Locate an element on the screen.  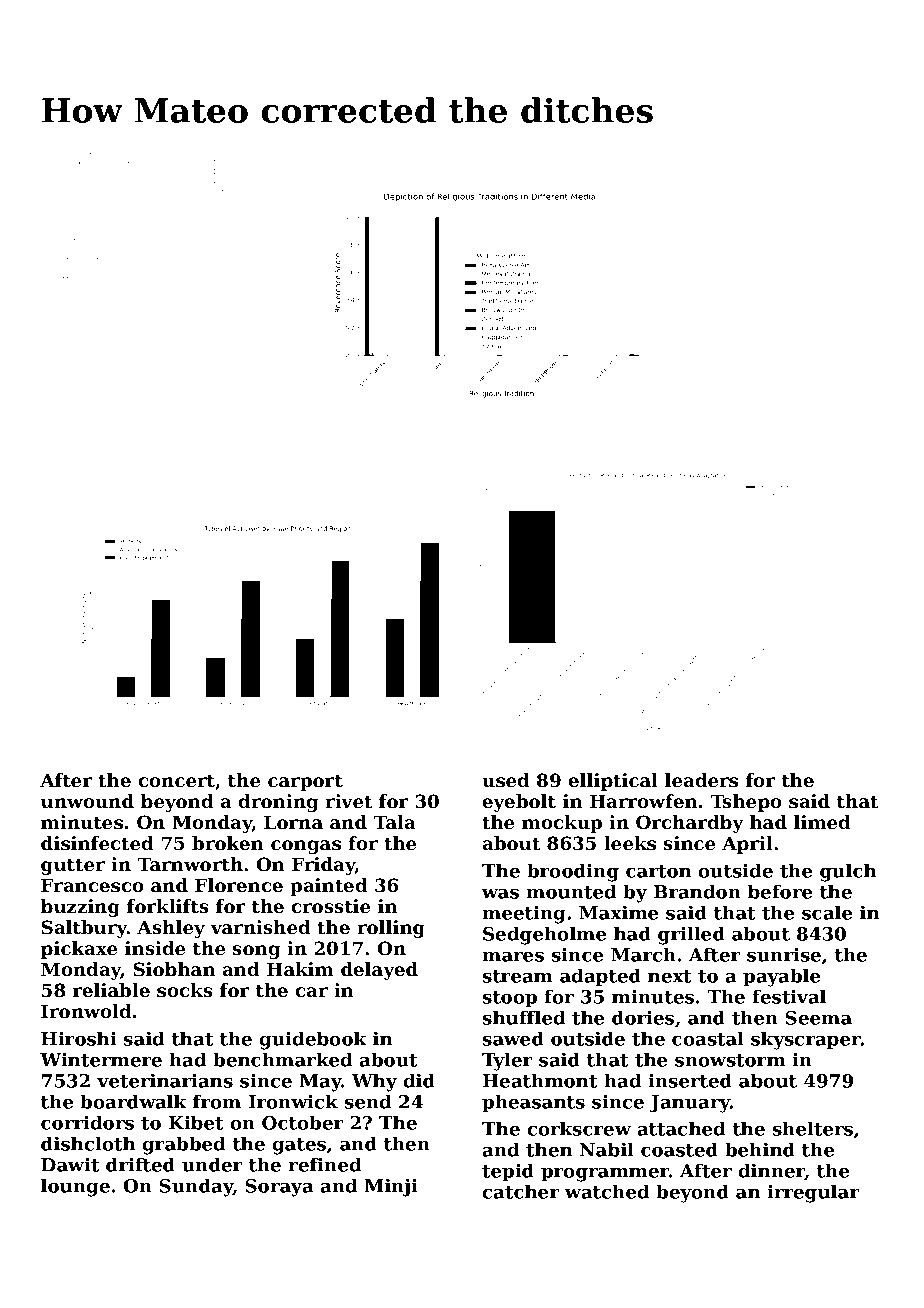
mockup is located at coordinates (562, 824).
